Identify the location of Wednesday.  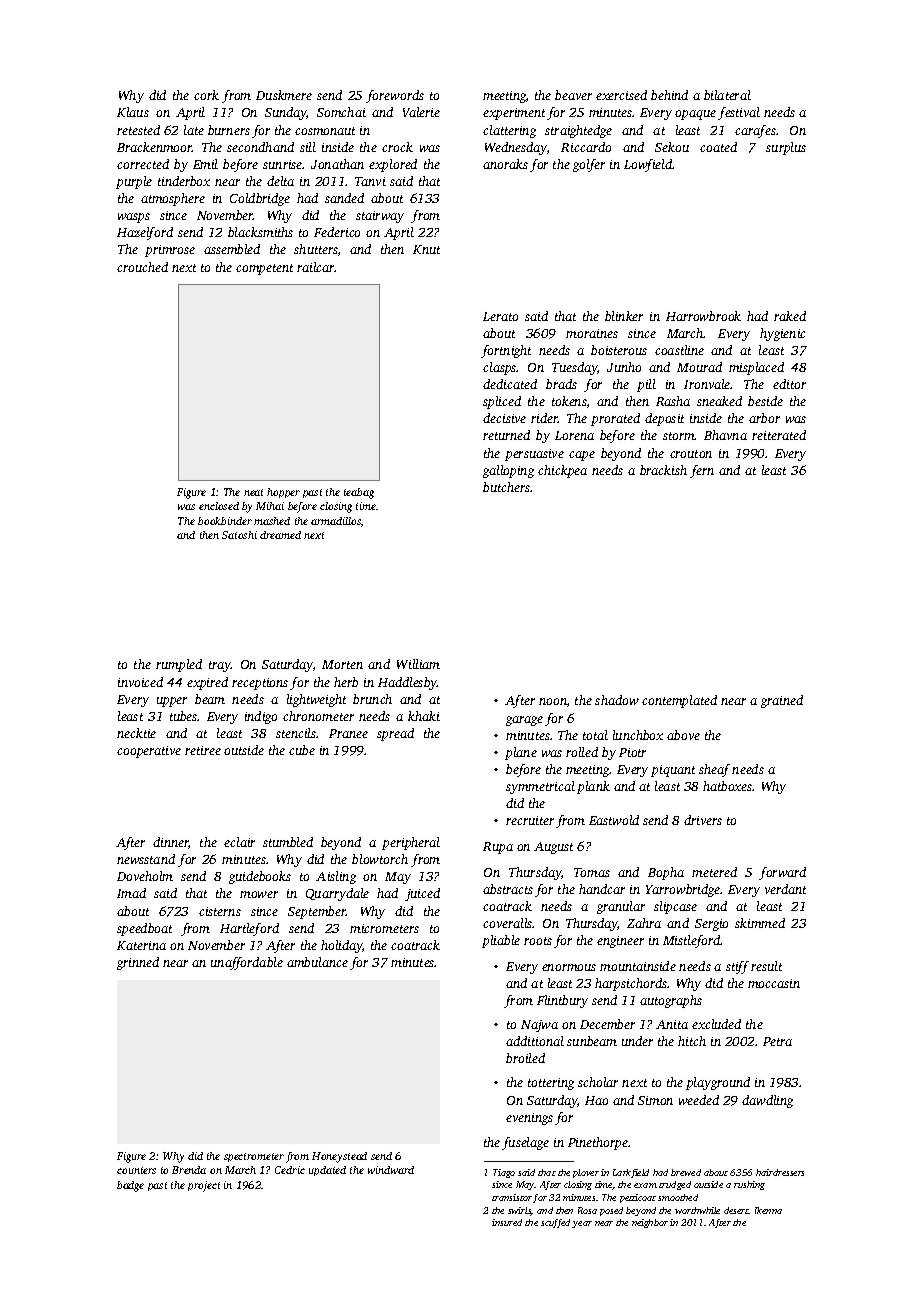
(516, 148).
